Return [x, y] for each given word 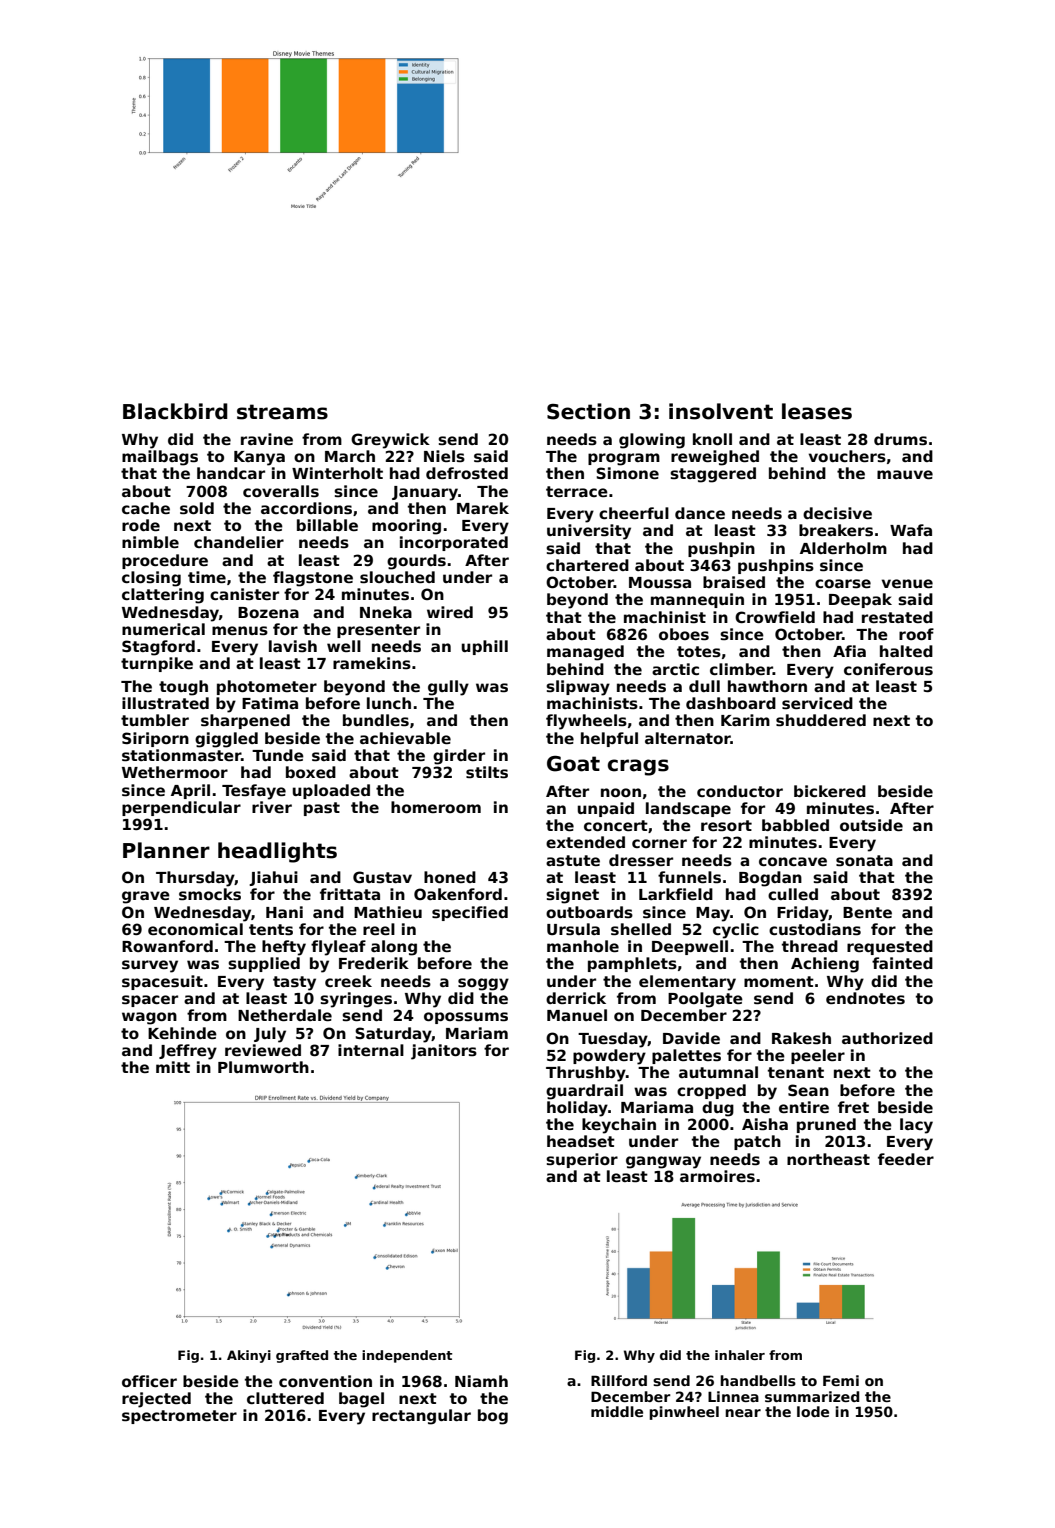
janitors [444, 1052]
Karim [745, 720]
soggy [483, 984]
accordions [306, 508]
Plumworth [263, 1067]
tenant [796, 1072]
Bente [867, 912]
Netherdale [285, 1015]
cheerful [634, 513]
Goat [573, 764]
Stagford [158, 648]
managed [585, 653]
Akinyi [249, 1356]
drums [900, 439]
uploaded [331, 791]
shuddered [821, 720]
